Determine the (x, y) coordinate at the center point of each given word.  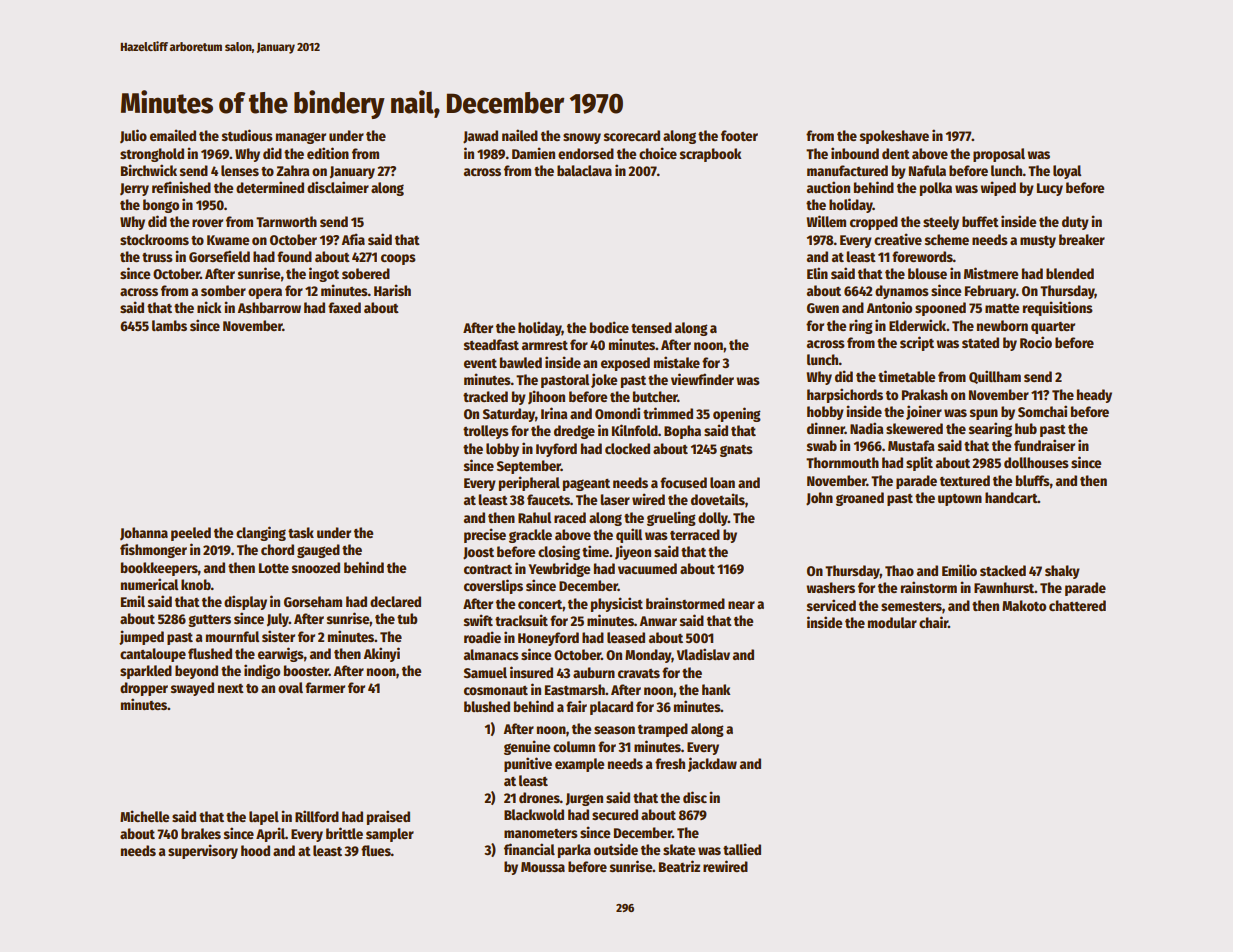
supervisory (203, 851)
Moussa (543, 867)
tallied (742, 849)
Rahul (534, 517)
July (278, 620)
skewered (914, 428)
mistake (677, 362)
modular (892, 622)
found (294, 256)
